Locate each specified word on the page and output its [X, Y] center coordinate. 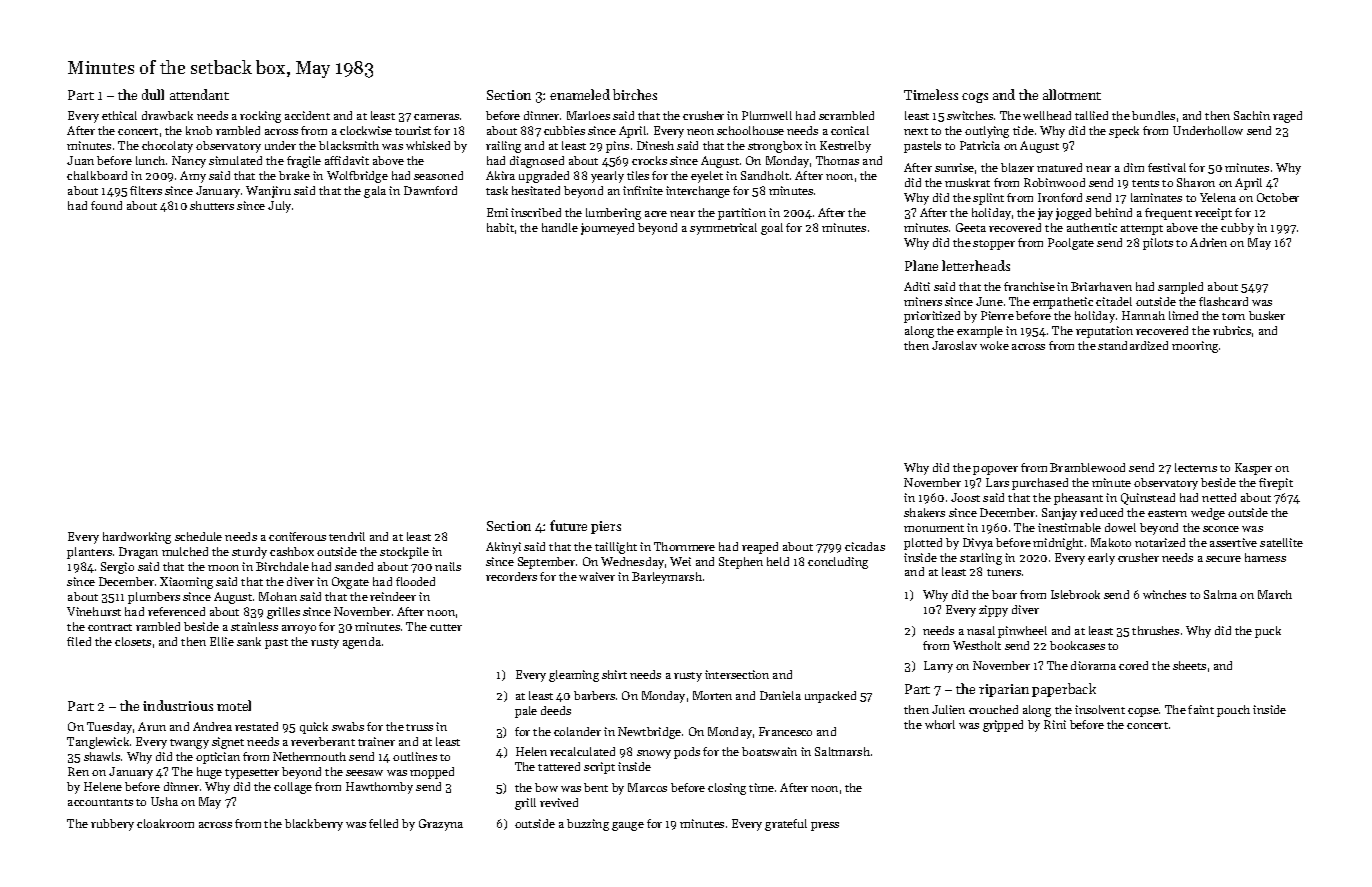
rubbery [112, 825]
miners [923, 301]
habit [500, 227]
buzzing [588, 825]
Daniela [780, 695]
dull [153, 94]
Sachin [1252, 115]
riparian [1004, 690]
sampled [1180, 288]
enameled [580, 94]
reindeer [393, 596]
